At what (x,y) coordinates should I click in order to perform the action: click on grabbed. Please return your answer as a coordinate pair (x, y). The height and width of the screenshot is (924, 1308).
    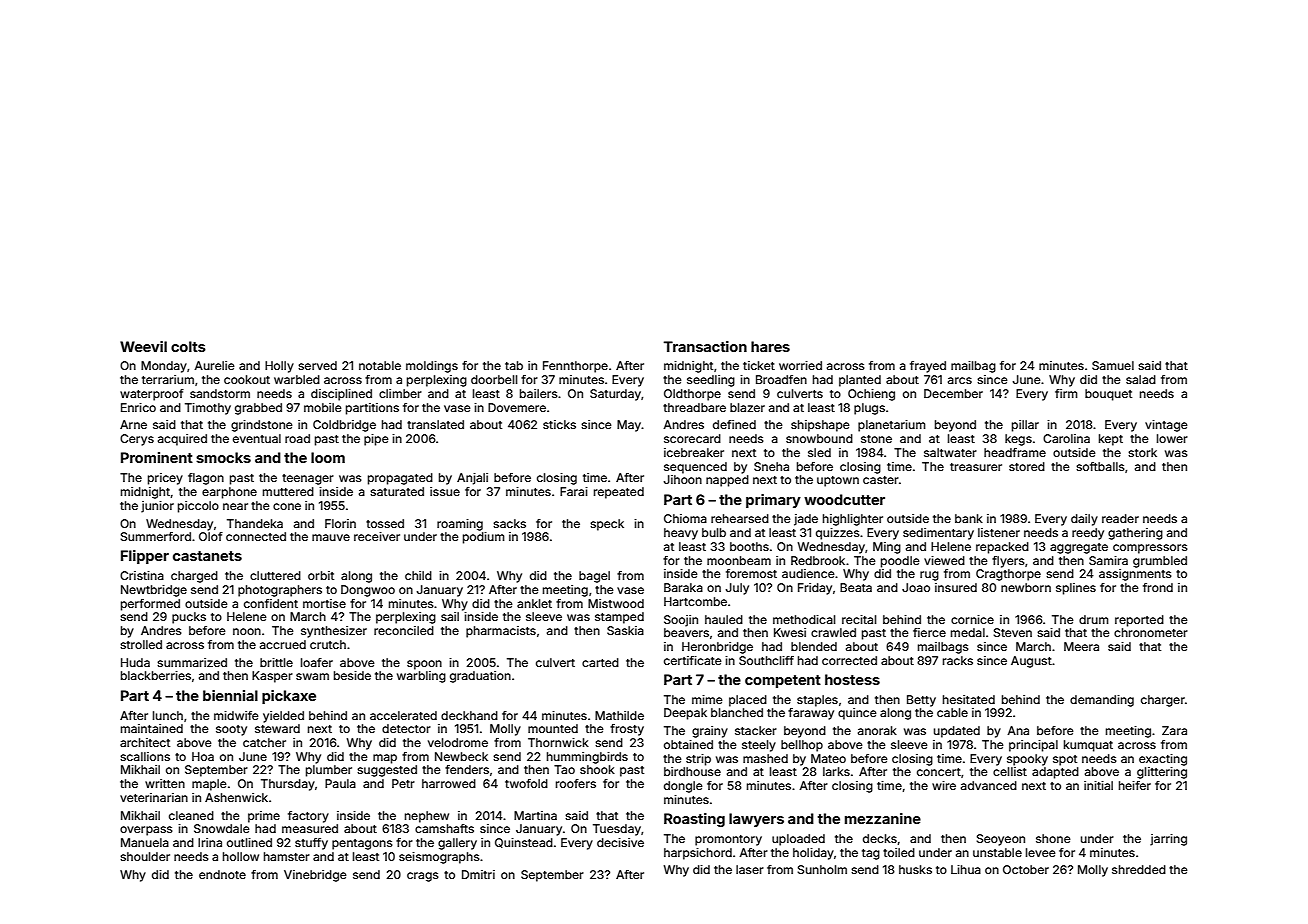
    Looking at the image, I should click on (258, 409).
